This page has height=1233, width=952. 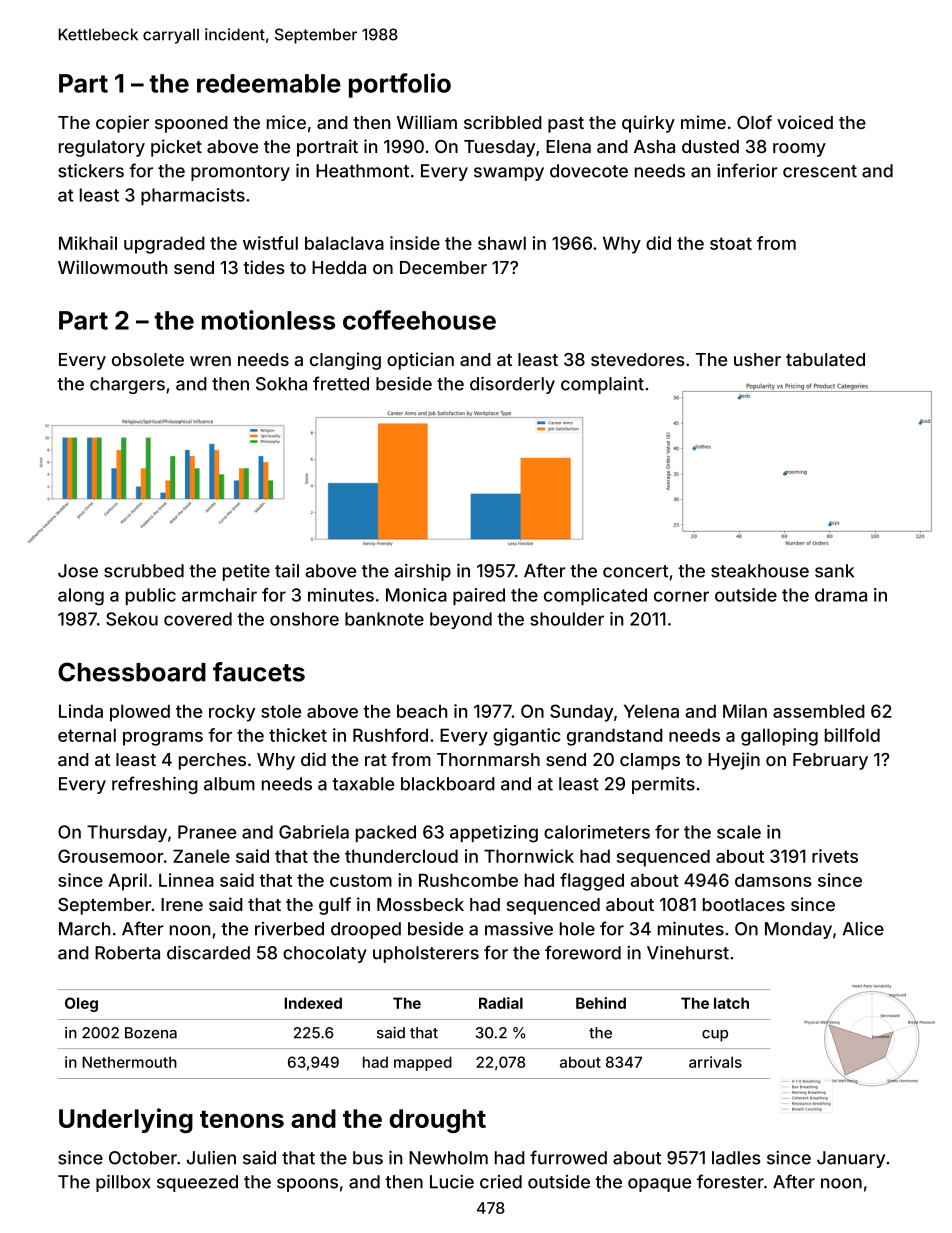 What do you see at coordinates (745, 711) in the page?
I see `Milan` at bounding box center [745, 711].
